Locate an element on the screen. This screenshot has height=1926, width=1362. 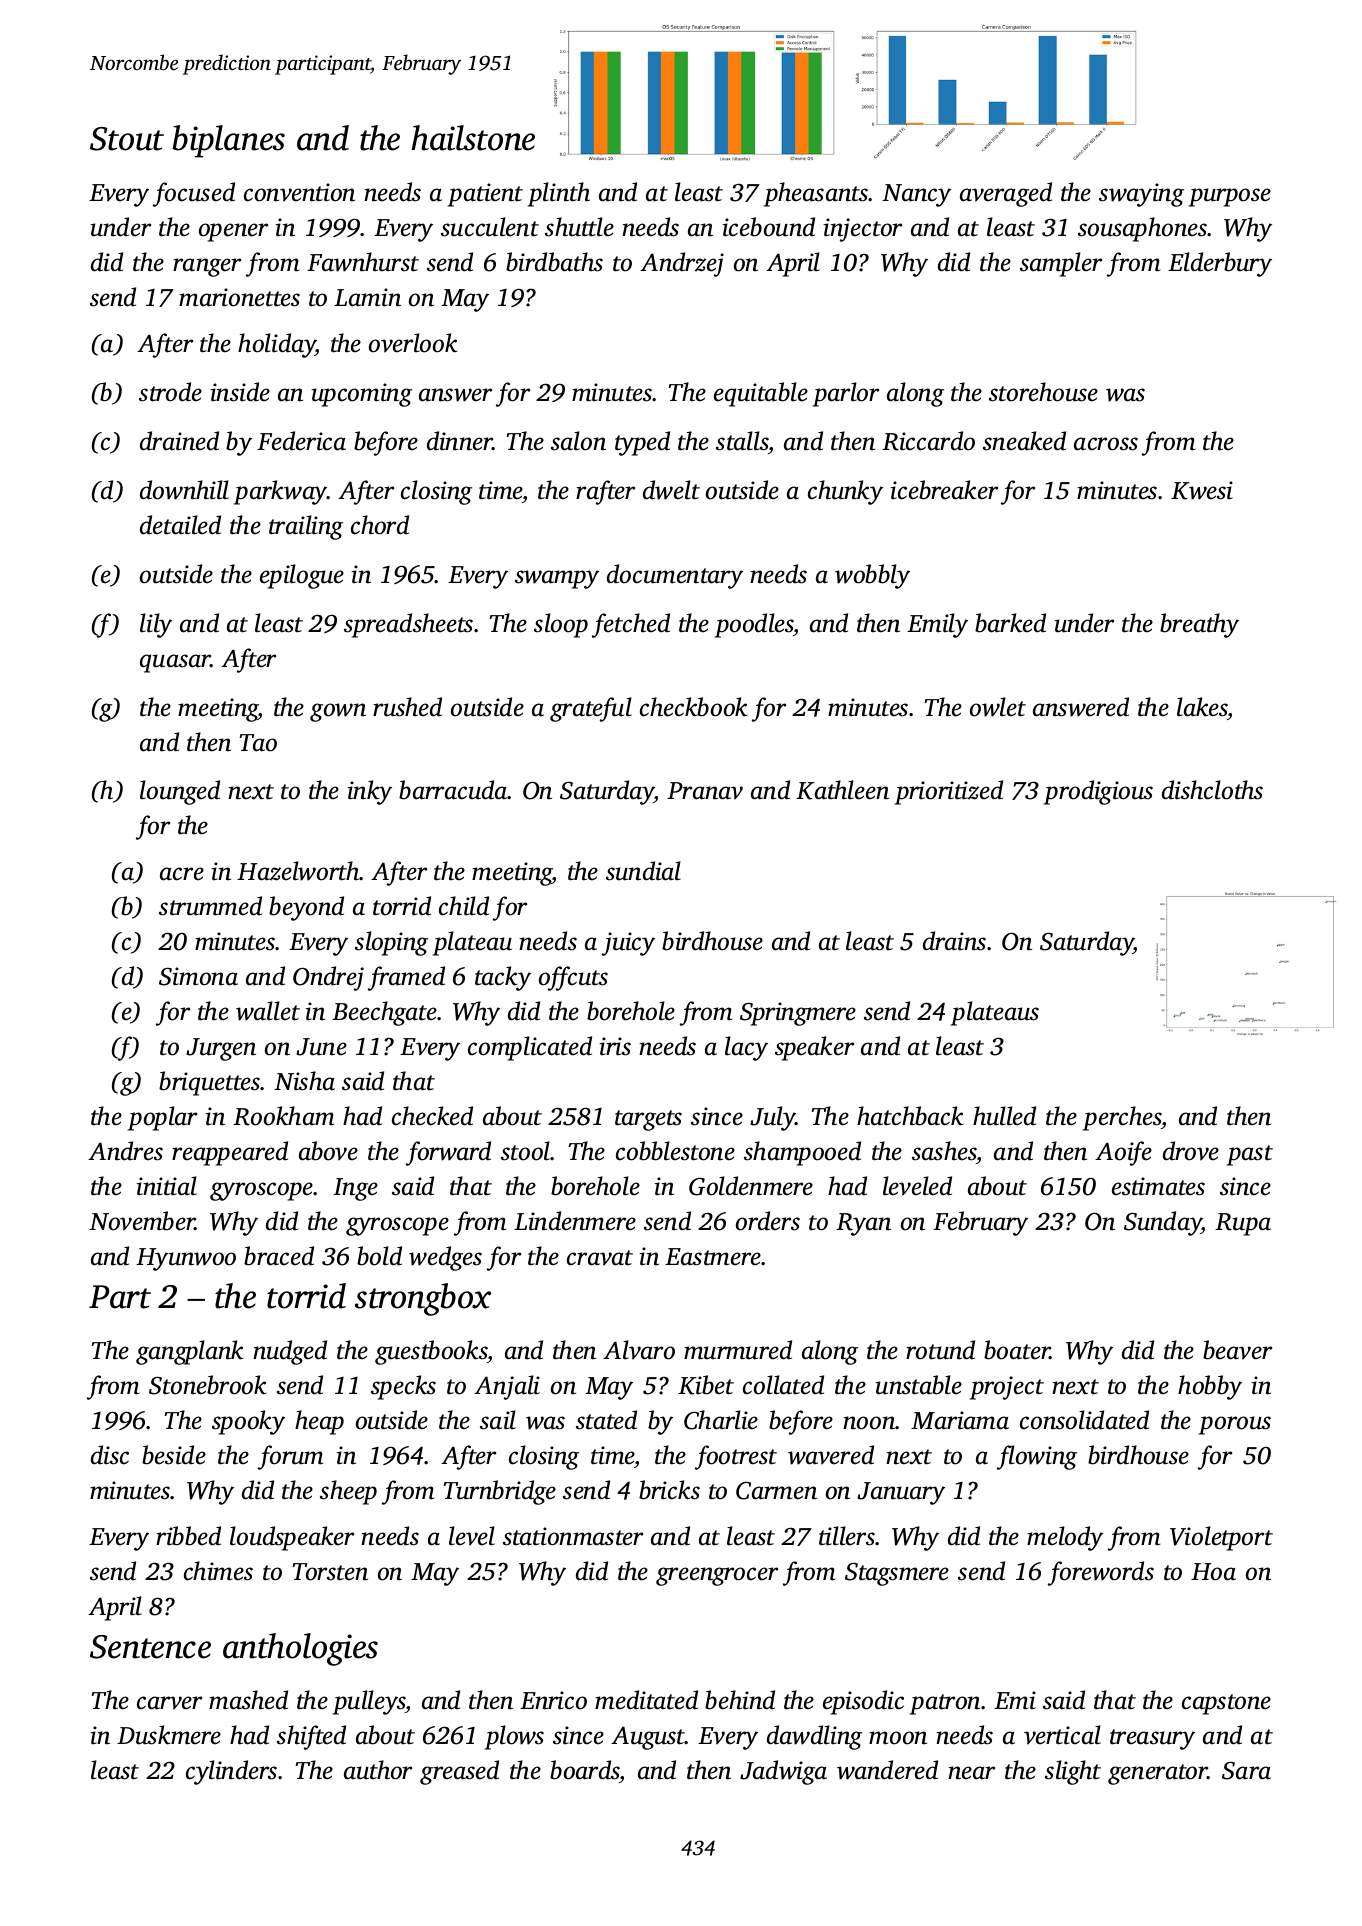
initial is located at coordinates (167, 1186).
